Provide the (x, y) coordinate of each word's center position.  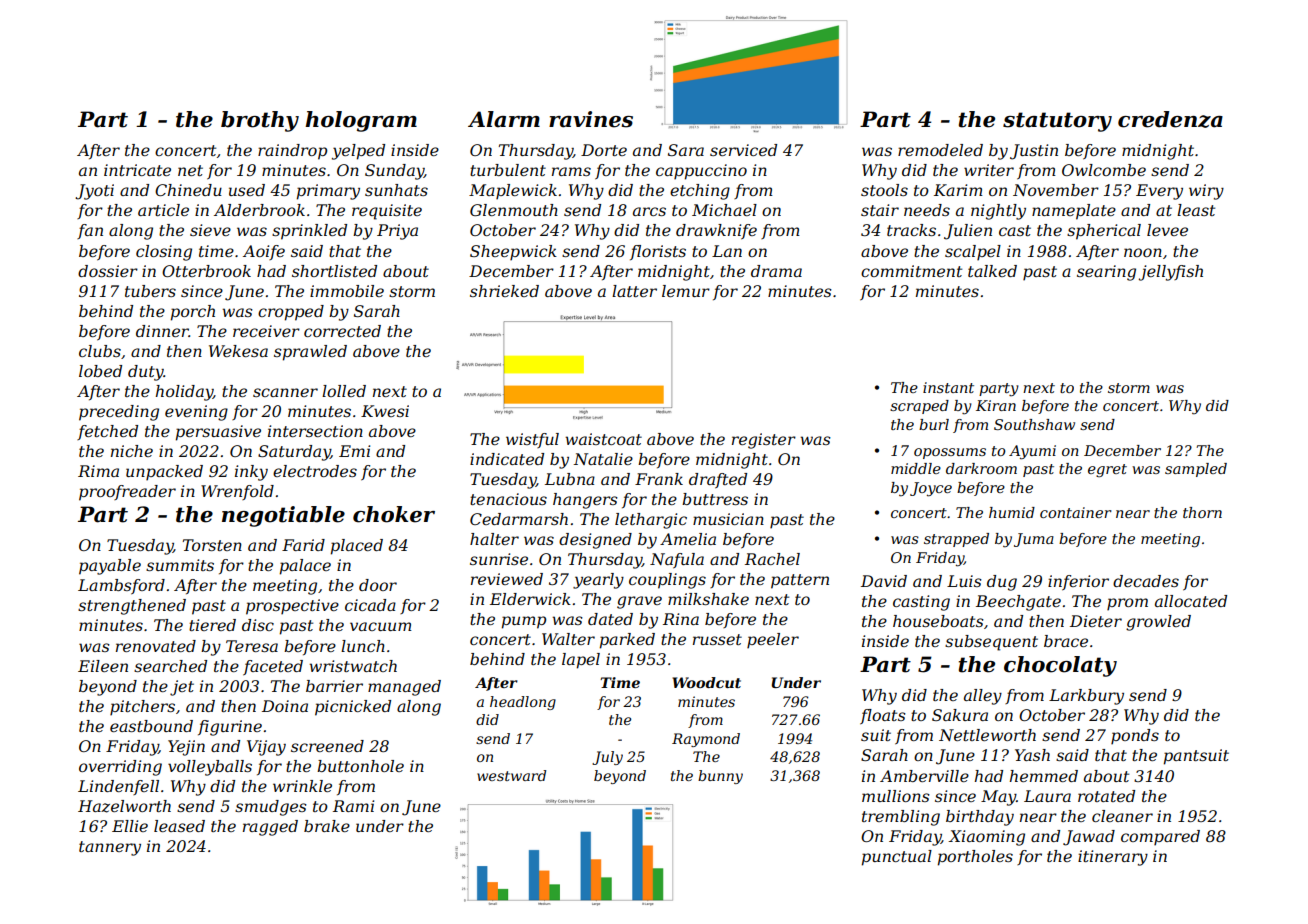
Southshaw (1034, 424)
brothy (260, 121)
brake (327, 826)
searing (1106, 273)
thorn (1202, 512)
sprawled (310, 353)
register (764, 441)
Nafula (677, 561)
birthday (980, 818)
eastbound (151, 726)
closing (164, 253)
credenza (1170, 119)
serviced (743, 150)
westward (511, 775)
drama (776, 271)
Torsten (212, 545)
